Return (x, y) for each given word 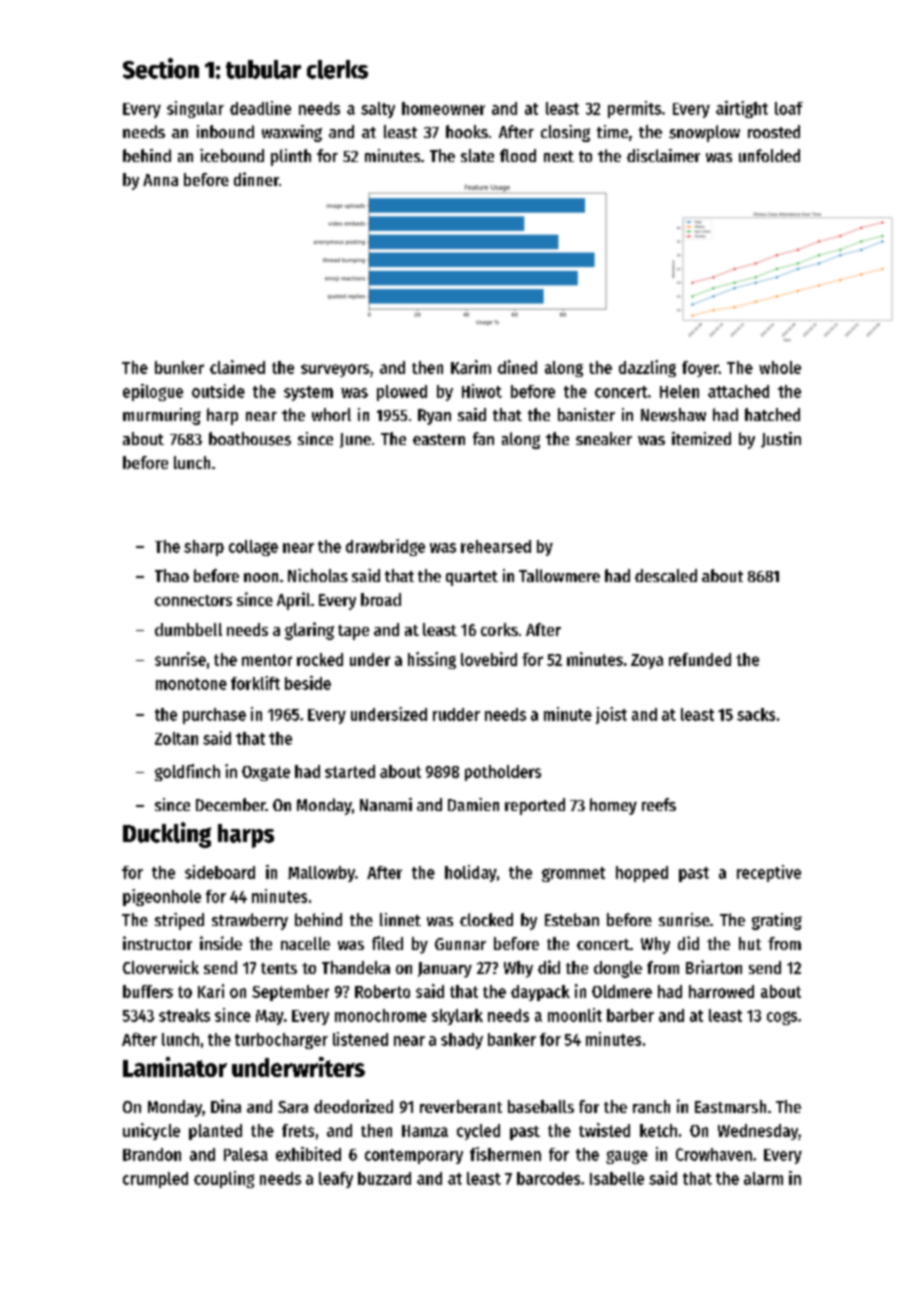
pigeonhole (162, 897)
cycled (478, 1132)
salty (378, 110)
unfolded (769, 155)
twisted (604, 1130)
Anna (160, 180)
